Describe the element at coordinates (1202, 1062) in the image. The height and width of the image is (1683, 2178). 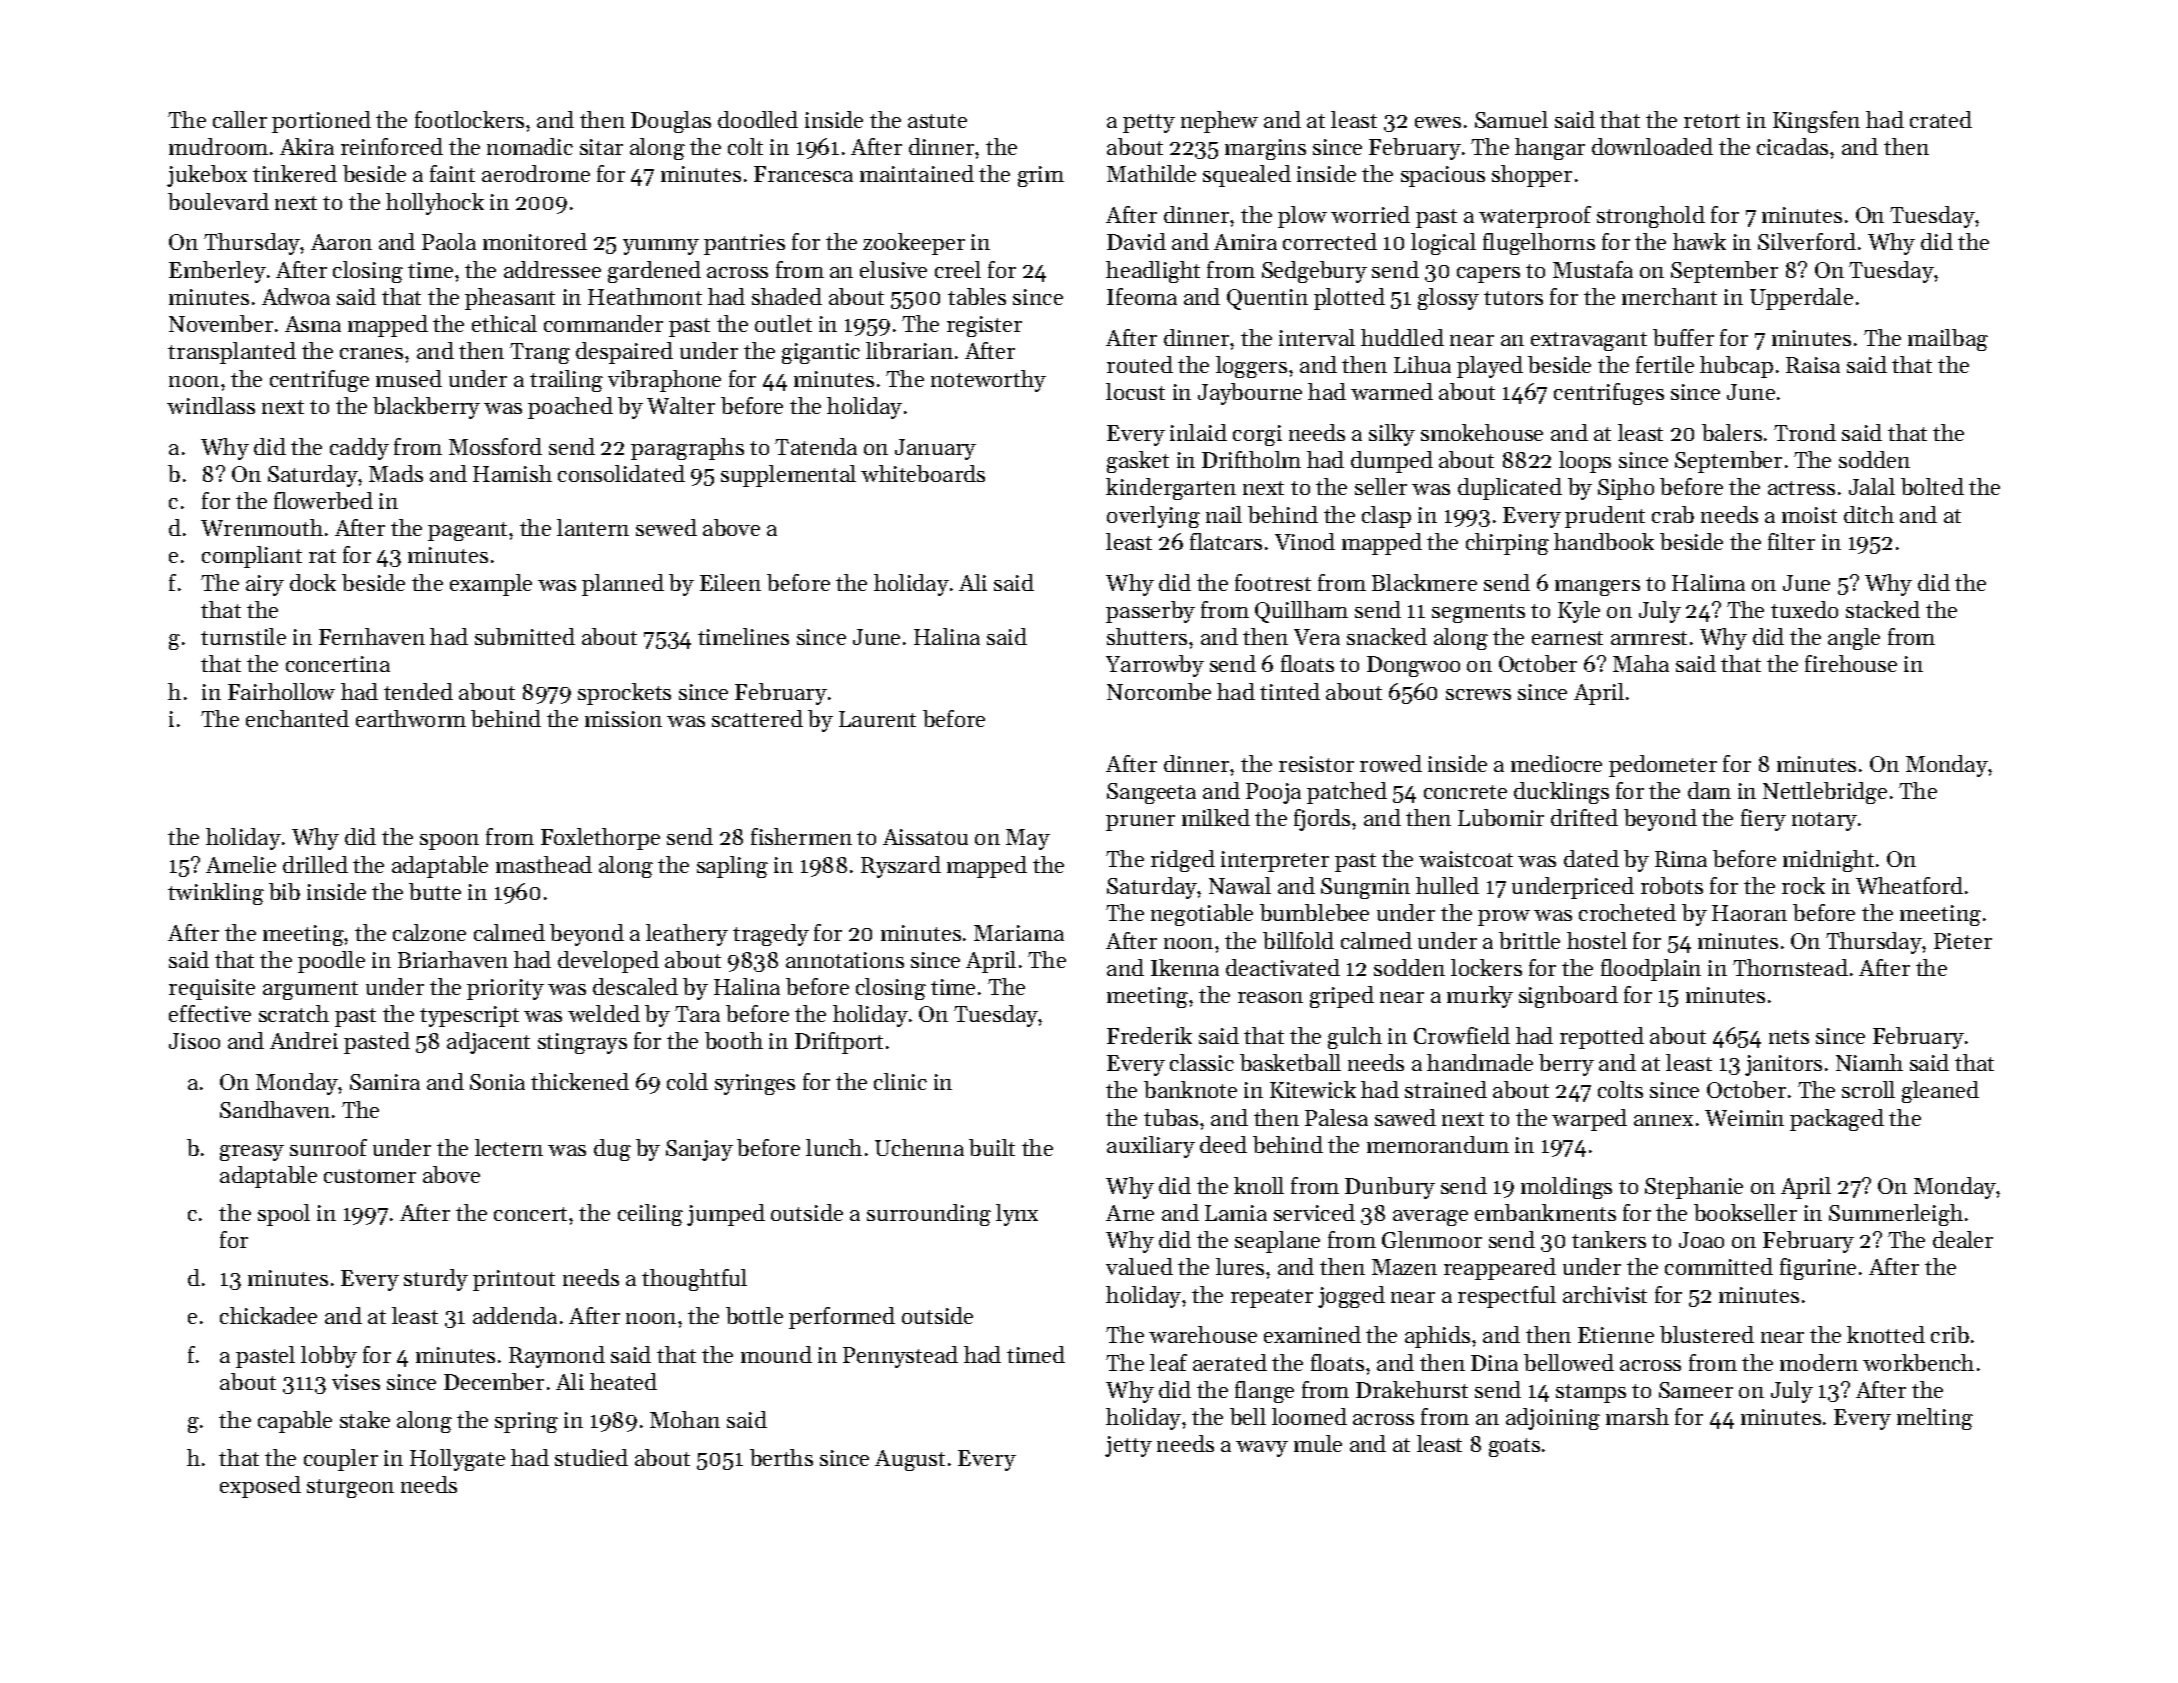
I see `classic` at that location.
